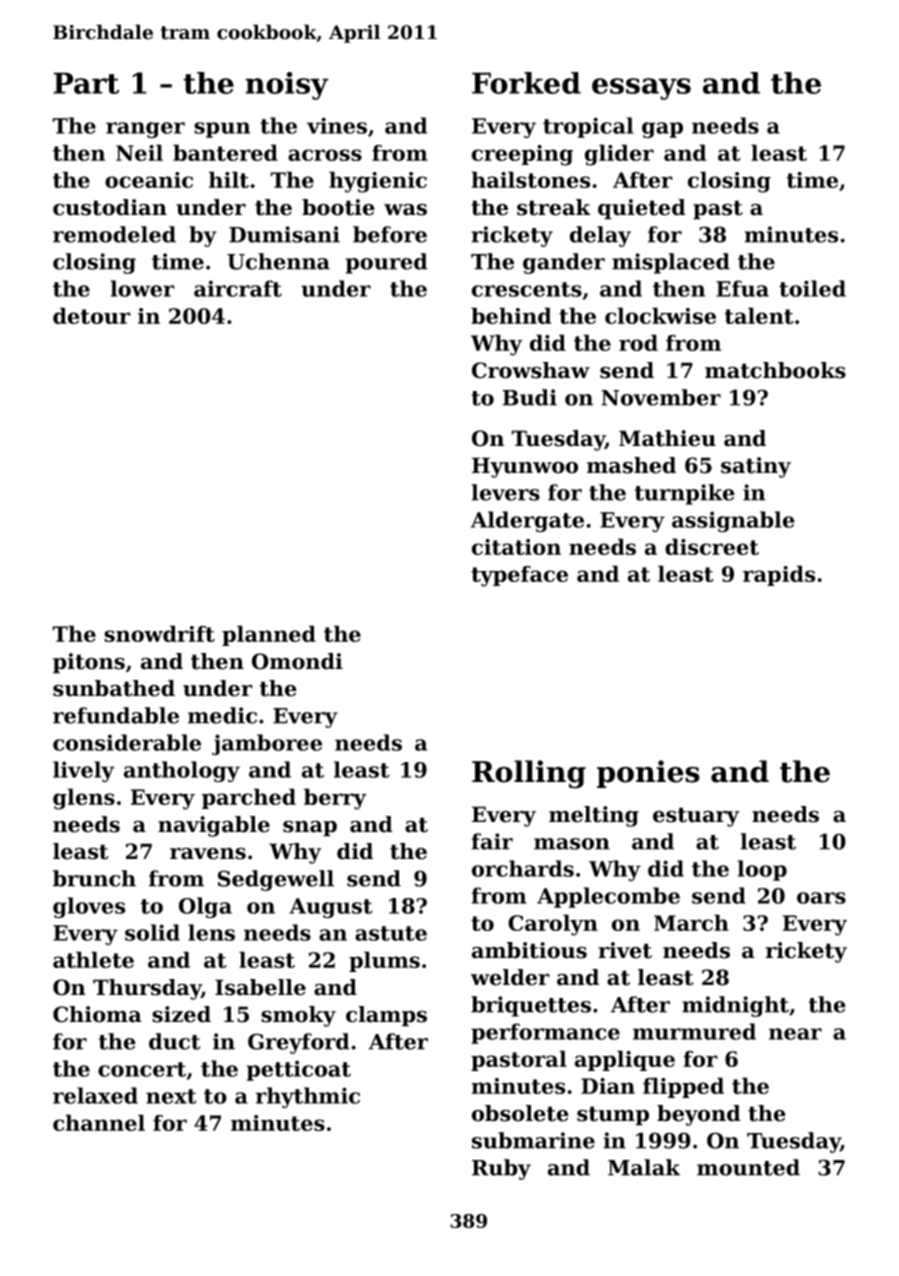  I want to click on Rolling, so click(529, 774).
